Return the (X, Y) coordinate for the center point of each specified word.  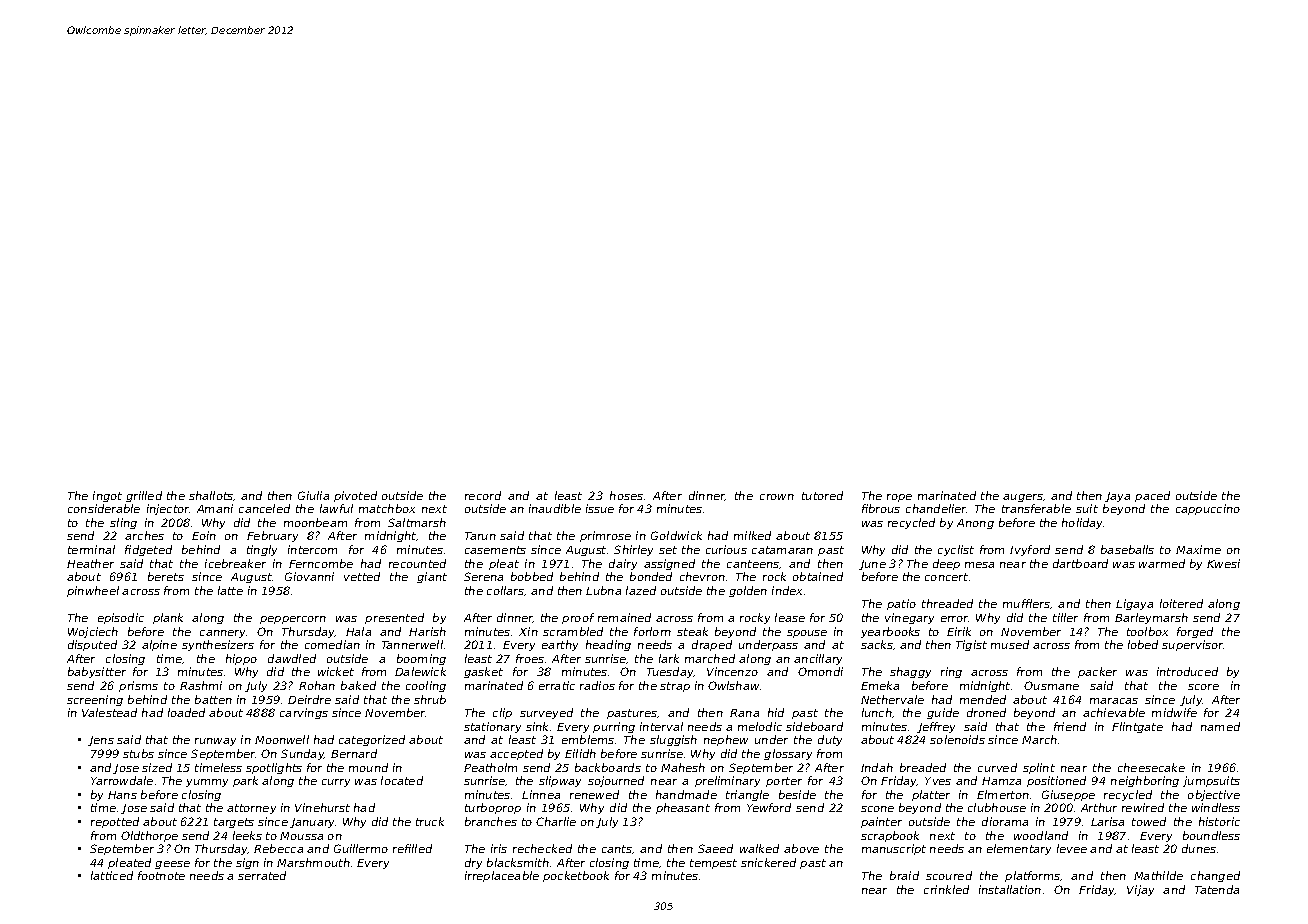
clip (502, 713)
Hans (122, 795)
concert (946, 577)
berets (166, 576)
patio (901, 604)
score (1203, 687)
